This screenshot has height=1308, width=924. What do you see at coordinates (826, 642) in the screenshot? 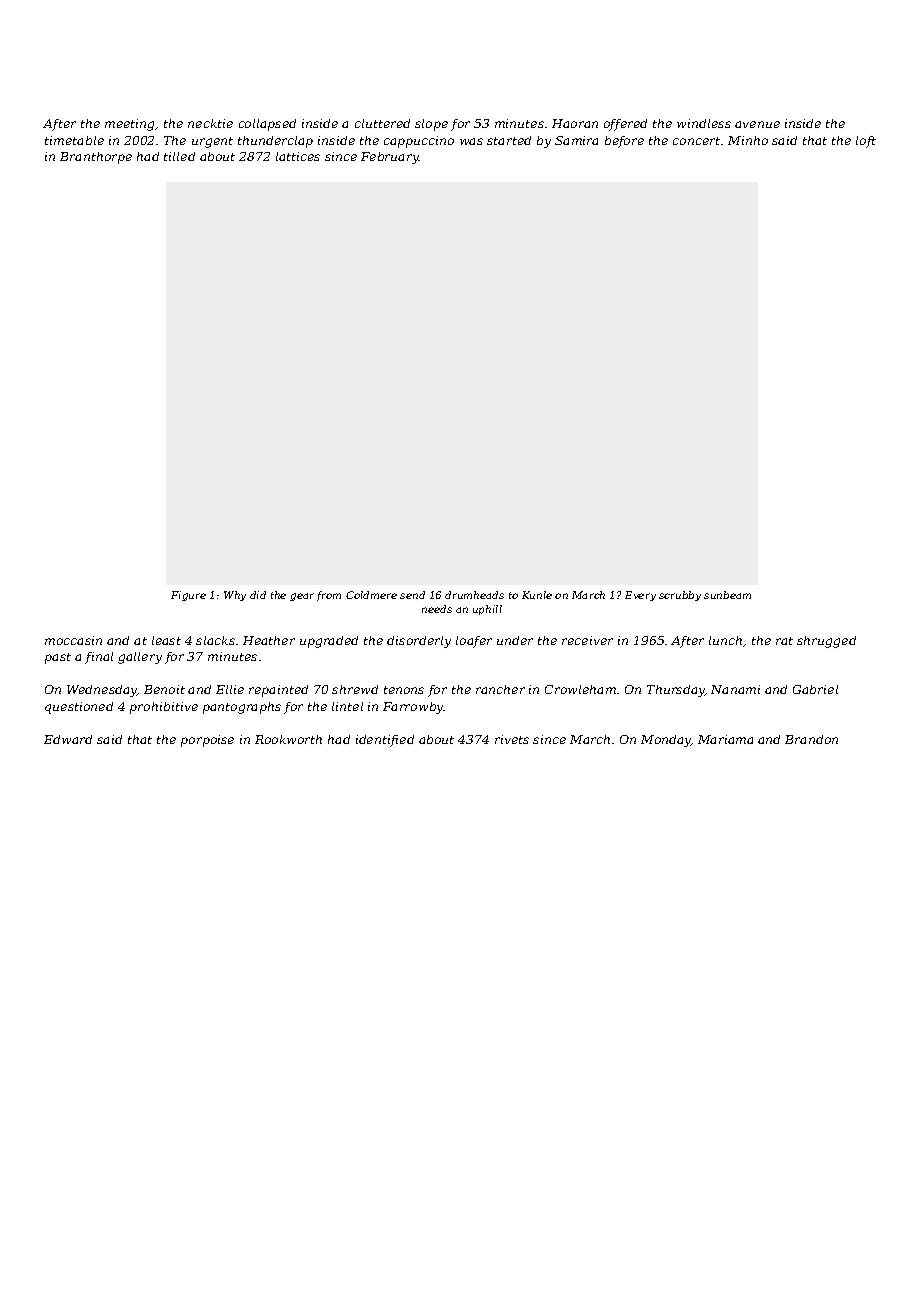
I see `shrugged` at bounding box center [826, 642].
